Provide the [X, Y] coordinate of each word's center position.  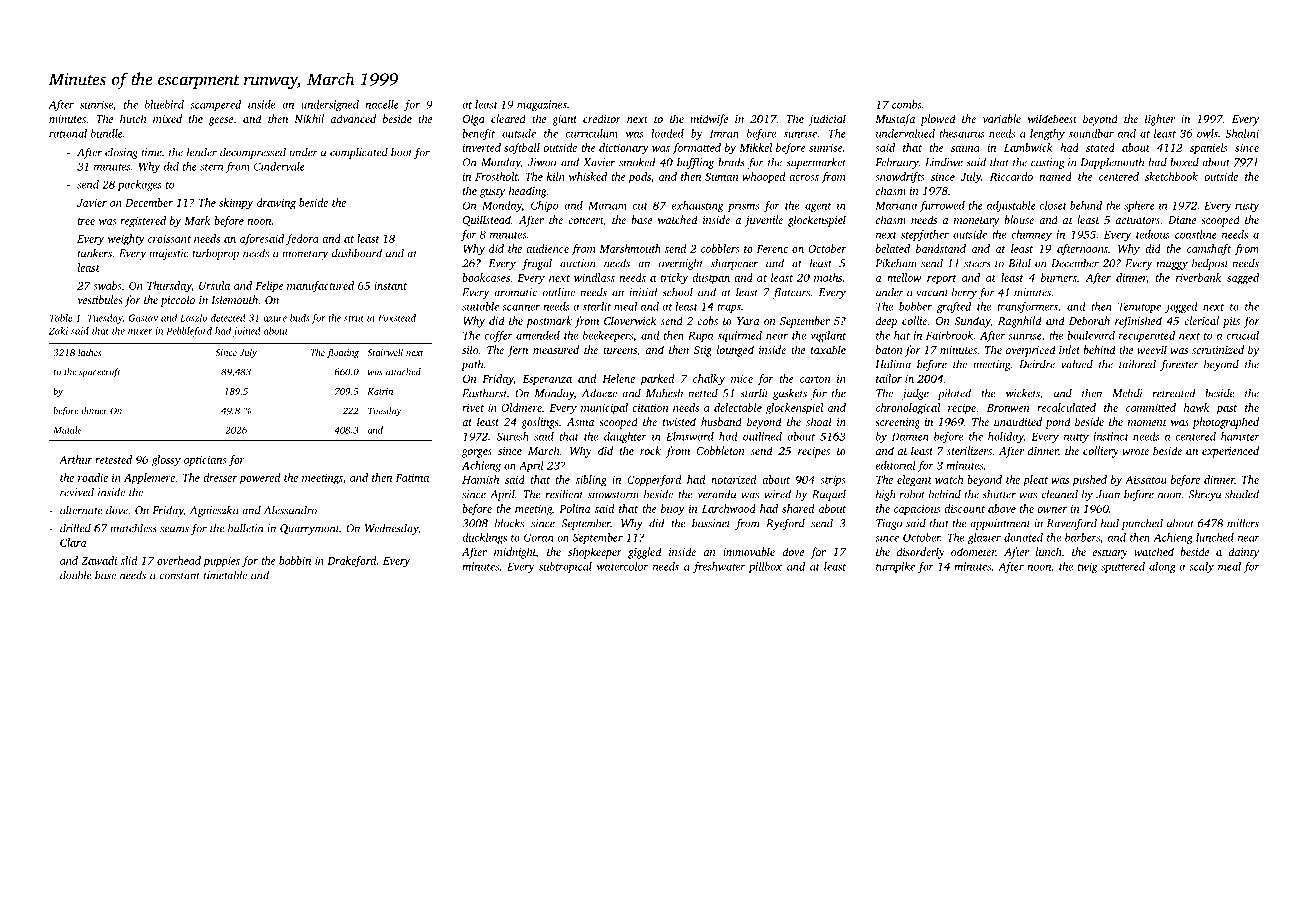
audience [547, 248]
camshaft [1209, 250]
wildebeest [1052, 118]
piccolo [177, 301]
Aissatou [1146, 480]
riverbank [1198, 277]
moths [828, 277]
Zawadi [99, 560]
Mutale [67, 430]
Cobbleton [721, 450]
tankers [95, 253]
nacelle [382, 104]
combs [907, 104]
